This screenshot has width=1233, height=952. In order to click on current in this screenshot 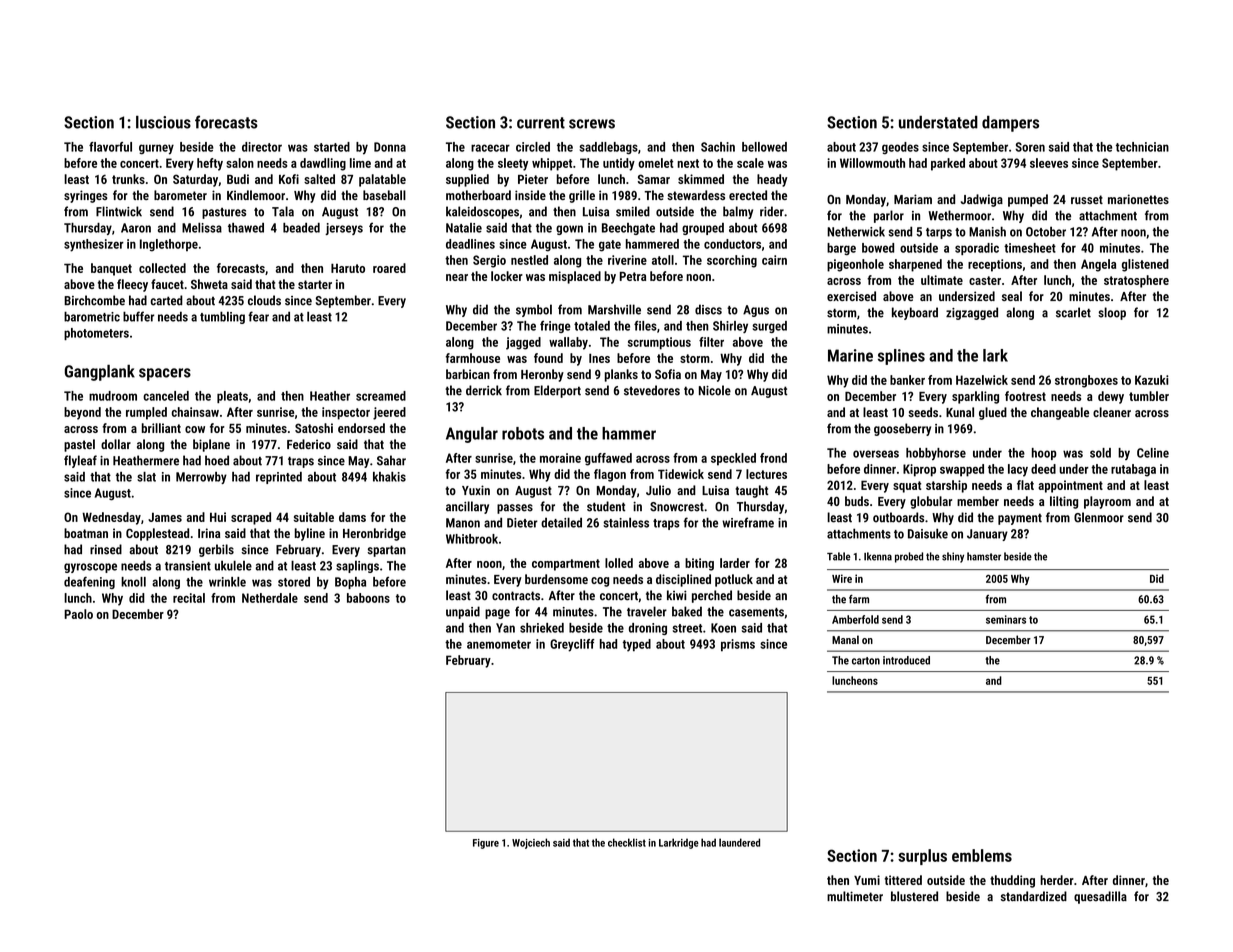, I will do `click(541, 123)`.
